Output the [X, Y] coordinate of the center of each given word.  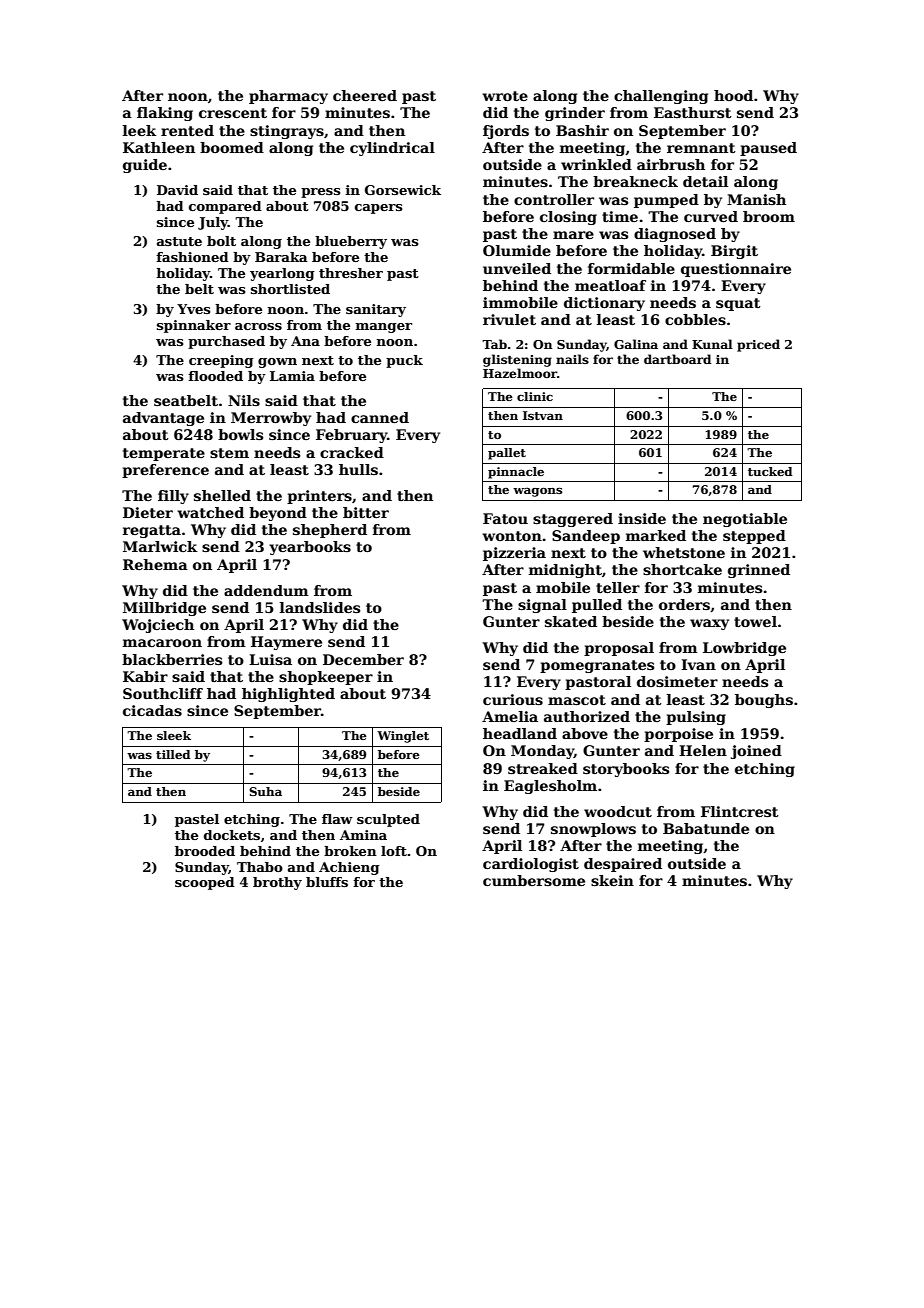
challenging [661, 97]
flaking [165, 114]
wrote [505, 96]
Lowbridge [744, 649]
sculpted [388, 820]
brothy [277, 883]
